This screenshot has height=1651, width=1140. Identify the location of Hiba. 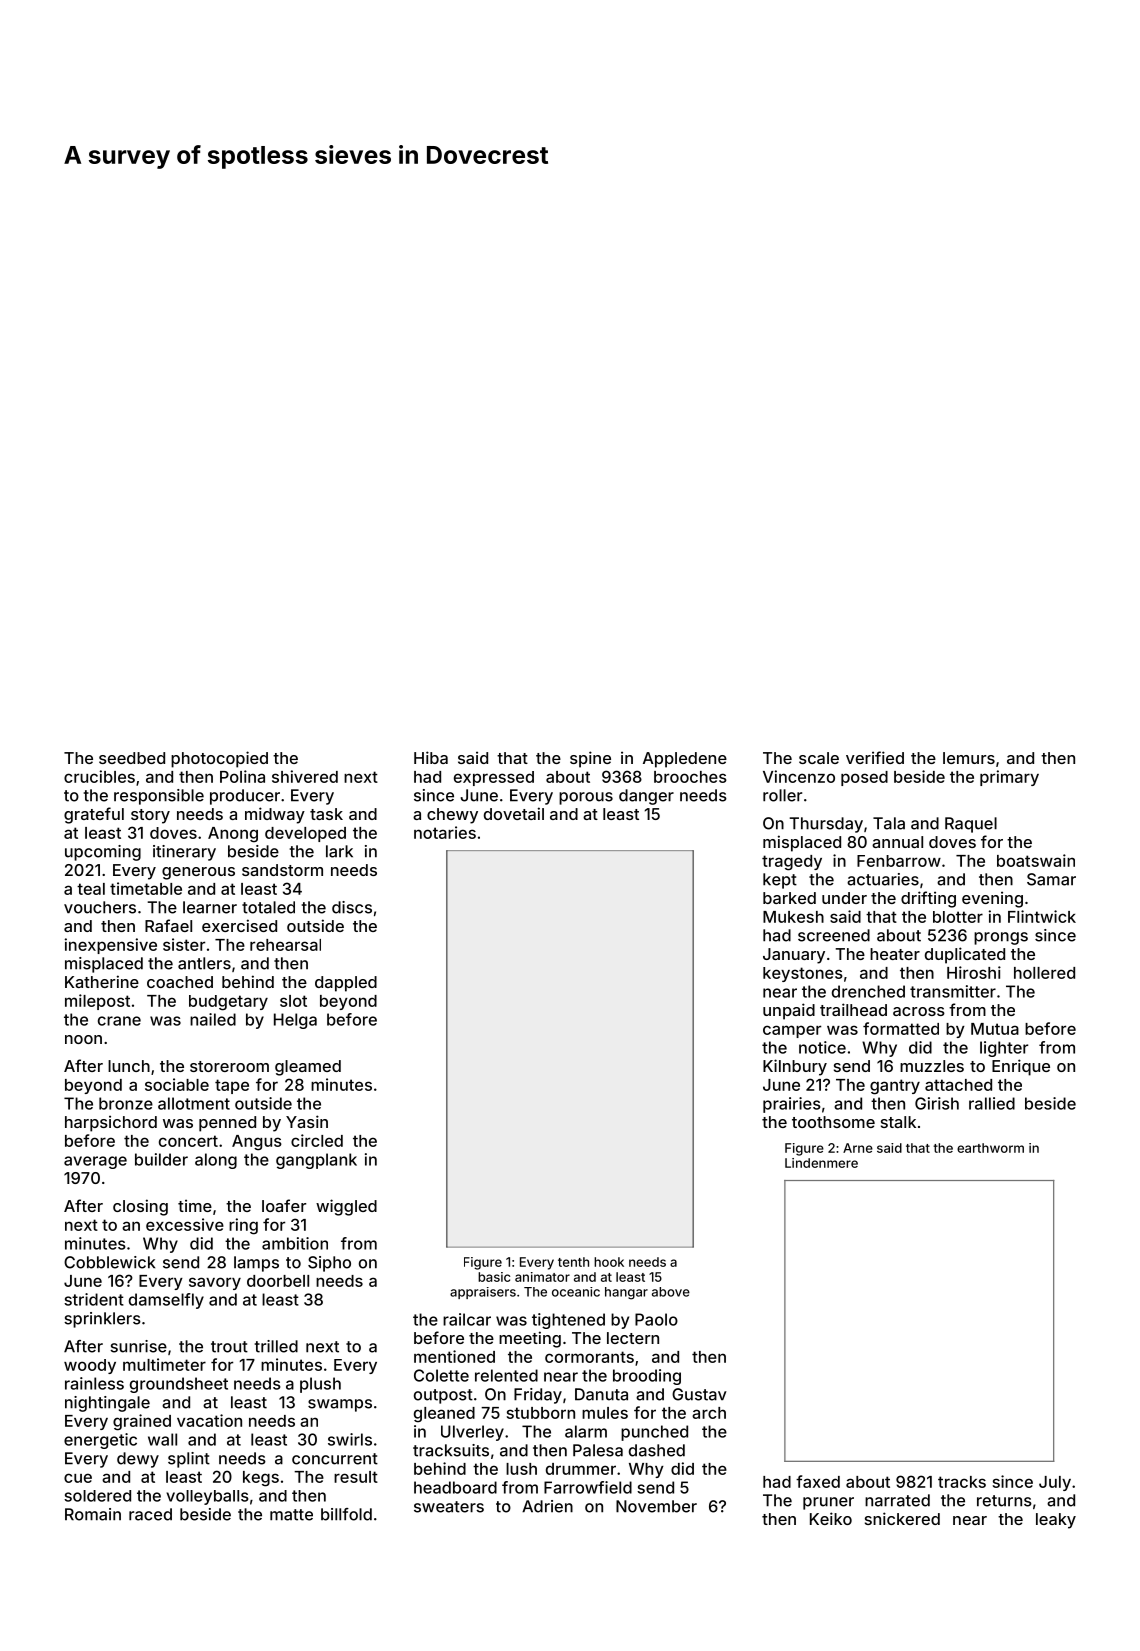
(431, 757).
